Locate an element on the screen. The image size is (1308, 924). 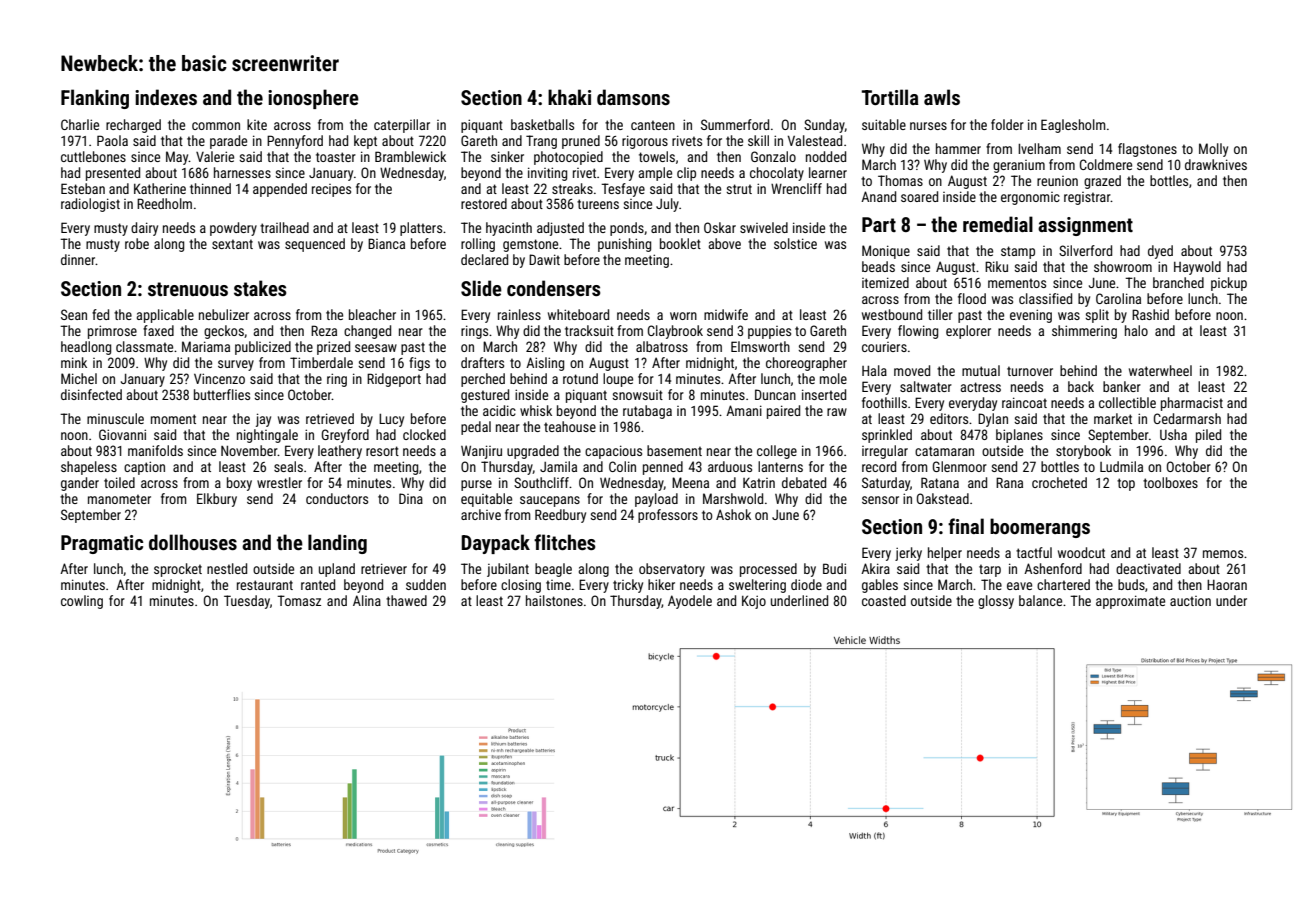
nightingale is located at coordinates (267, 436).
